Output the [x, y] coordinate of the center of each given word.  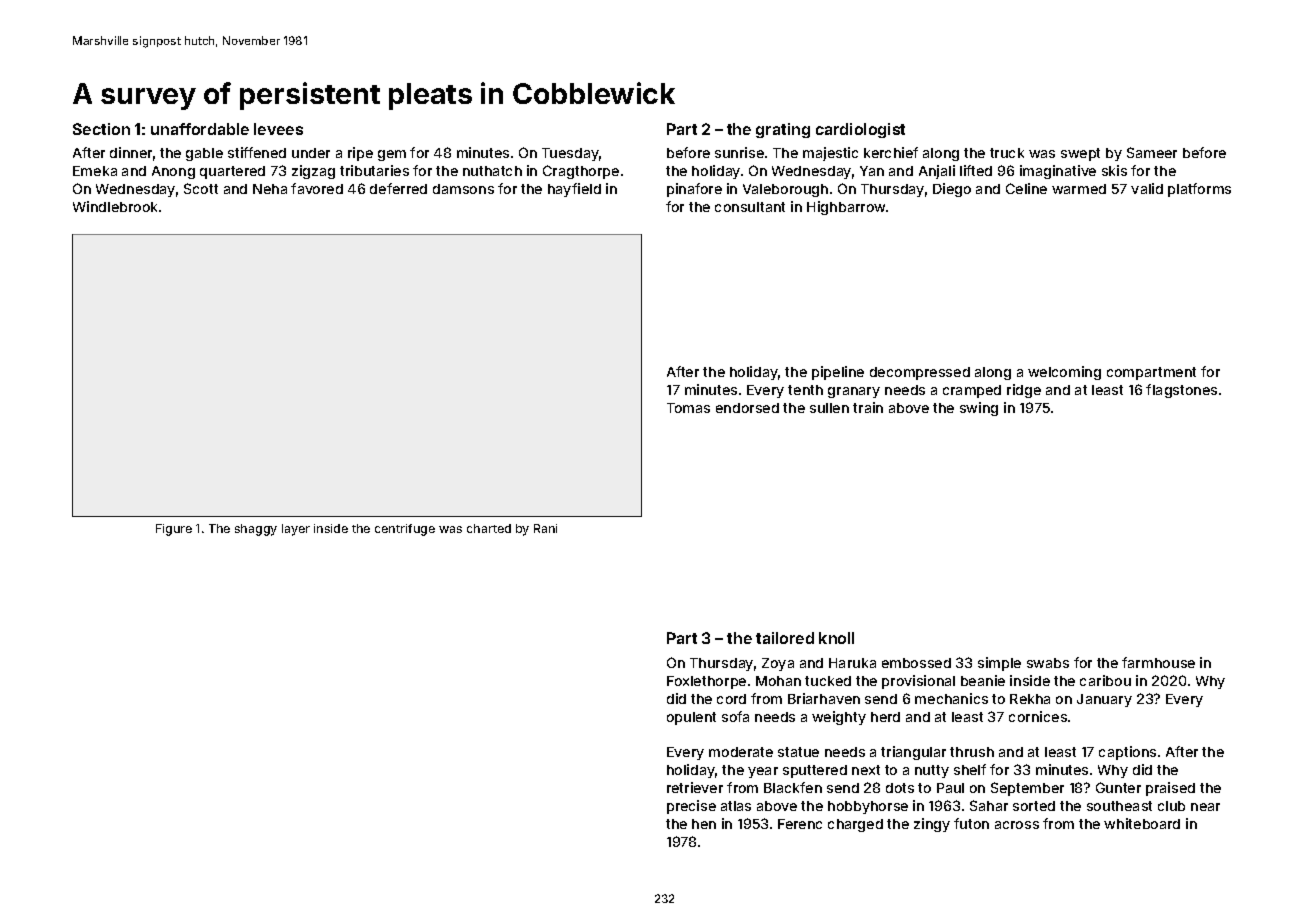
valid [1147, 188]
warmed [1079, 189]
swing [979, 409]
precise [691, 807]
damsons [463, 189]
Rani [545, 528]
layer [296, 530]
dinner [131, 152]
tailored [785, 638]
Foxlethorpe [706, 682]
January [1104, 700]
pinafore [694, 190]
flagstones [1181, 391]
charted [489, 528]
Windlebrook [115, 206]
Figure [174, 530]
